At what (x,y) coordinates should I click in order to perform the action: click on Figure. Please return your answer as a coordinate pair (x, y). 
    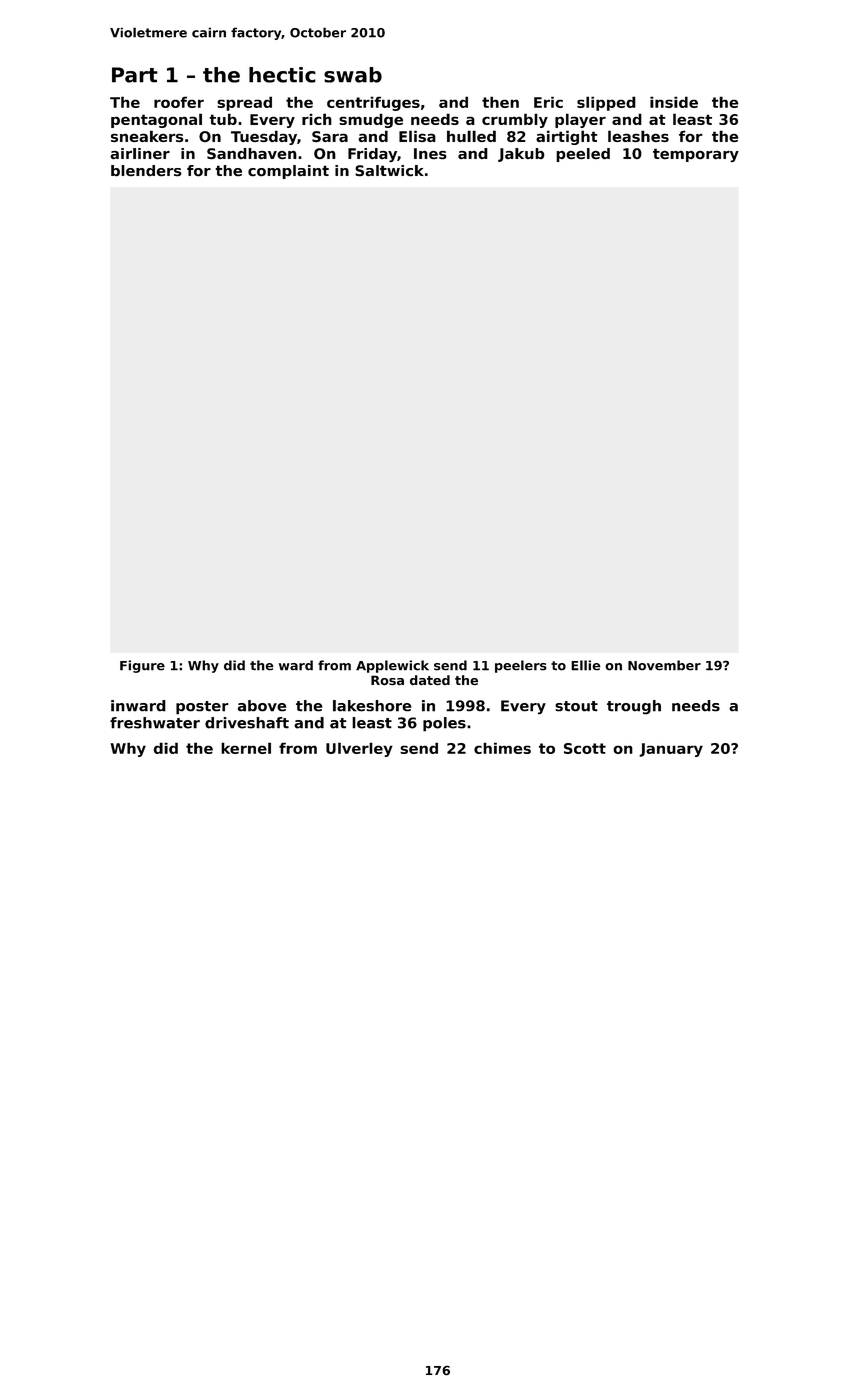
    Looking at the image, I should click on (142, 666).
